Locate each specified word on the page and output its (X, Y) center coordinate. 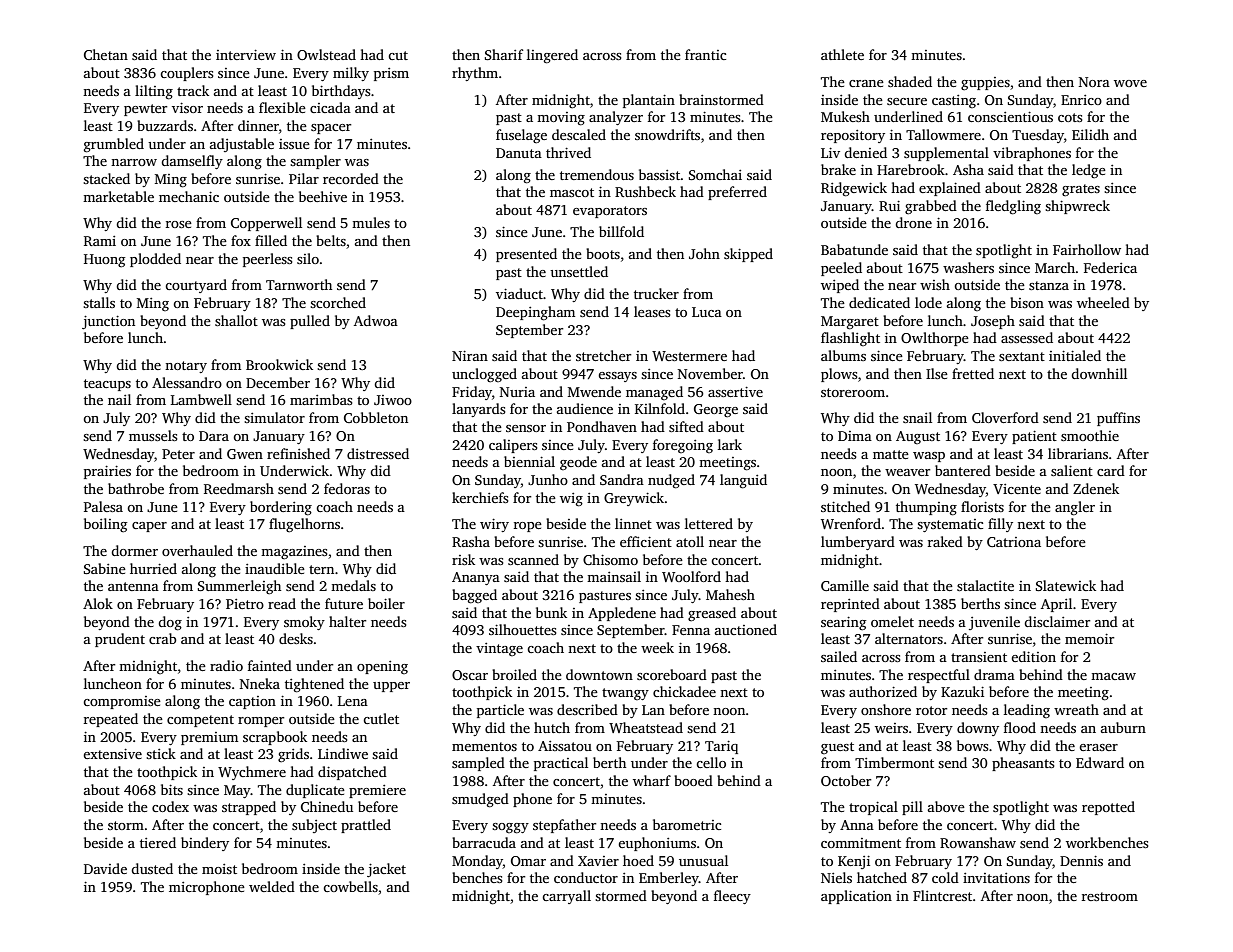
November (710, 373)
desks (296, 638)
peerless (268, 260)
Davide (105, 868)
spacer (331, 129)
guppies (985, 84)
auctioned (746, 629)
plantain (649, 101)
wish (935, 284)
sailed (839, 656)
